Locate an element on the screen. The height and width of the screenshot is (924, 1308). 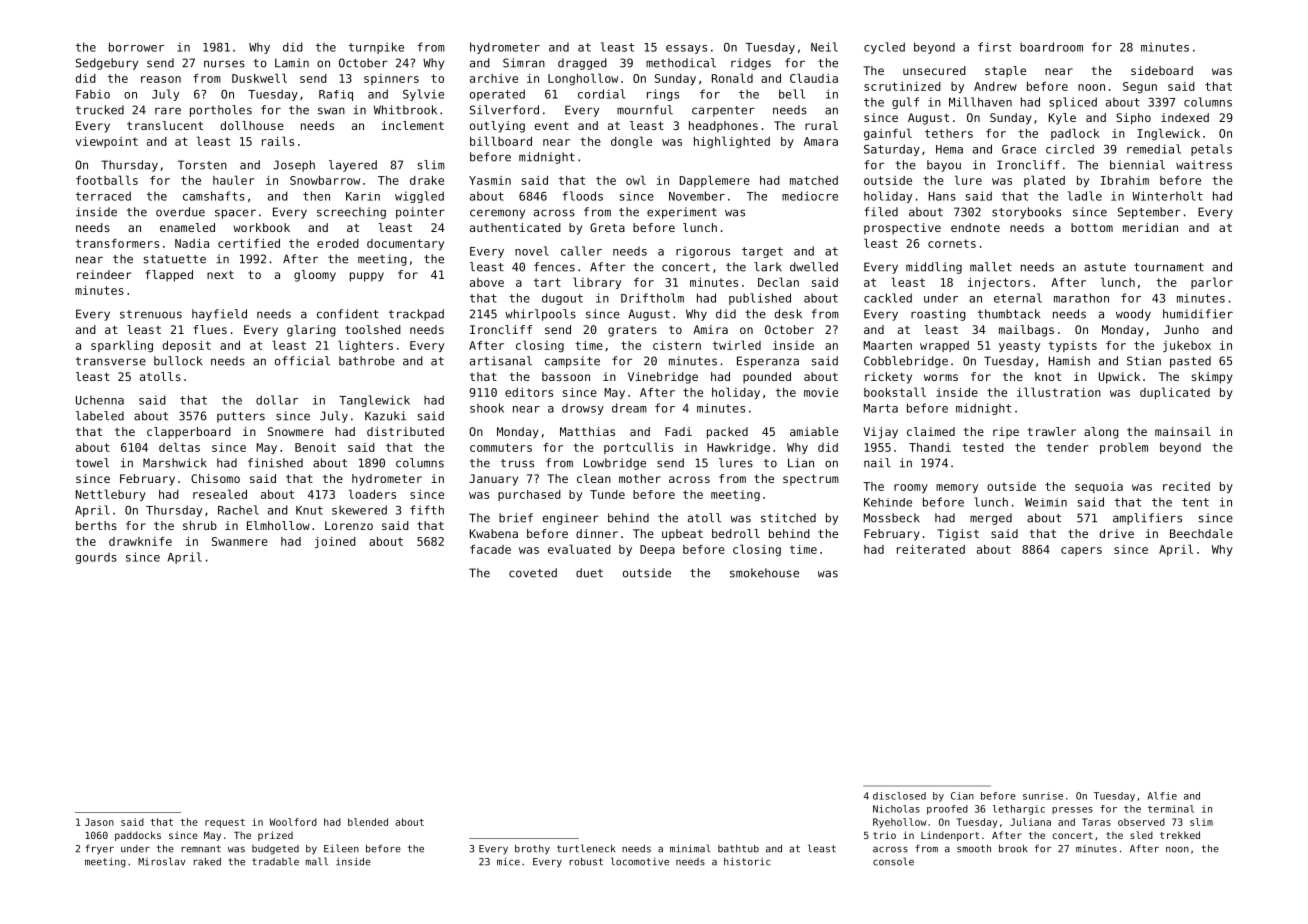
indexed is located at coordinates (1185, 117).
